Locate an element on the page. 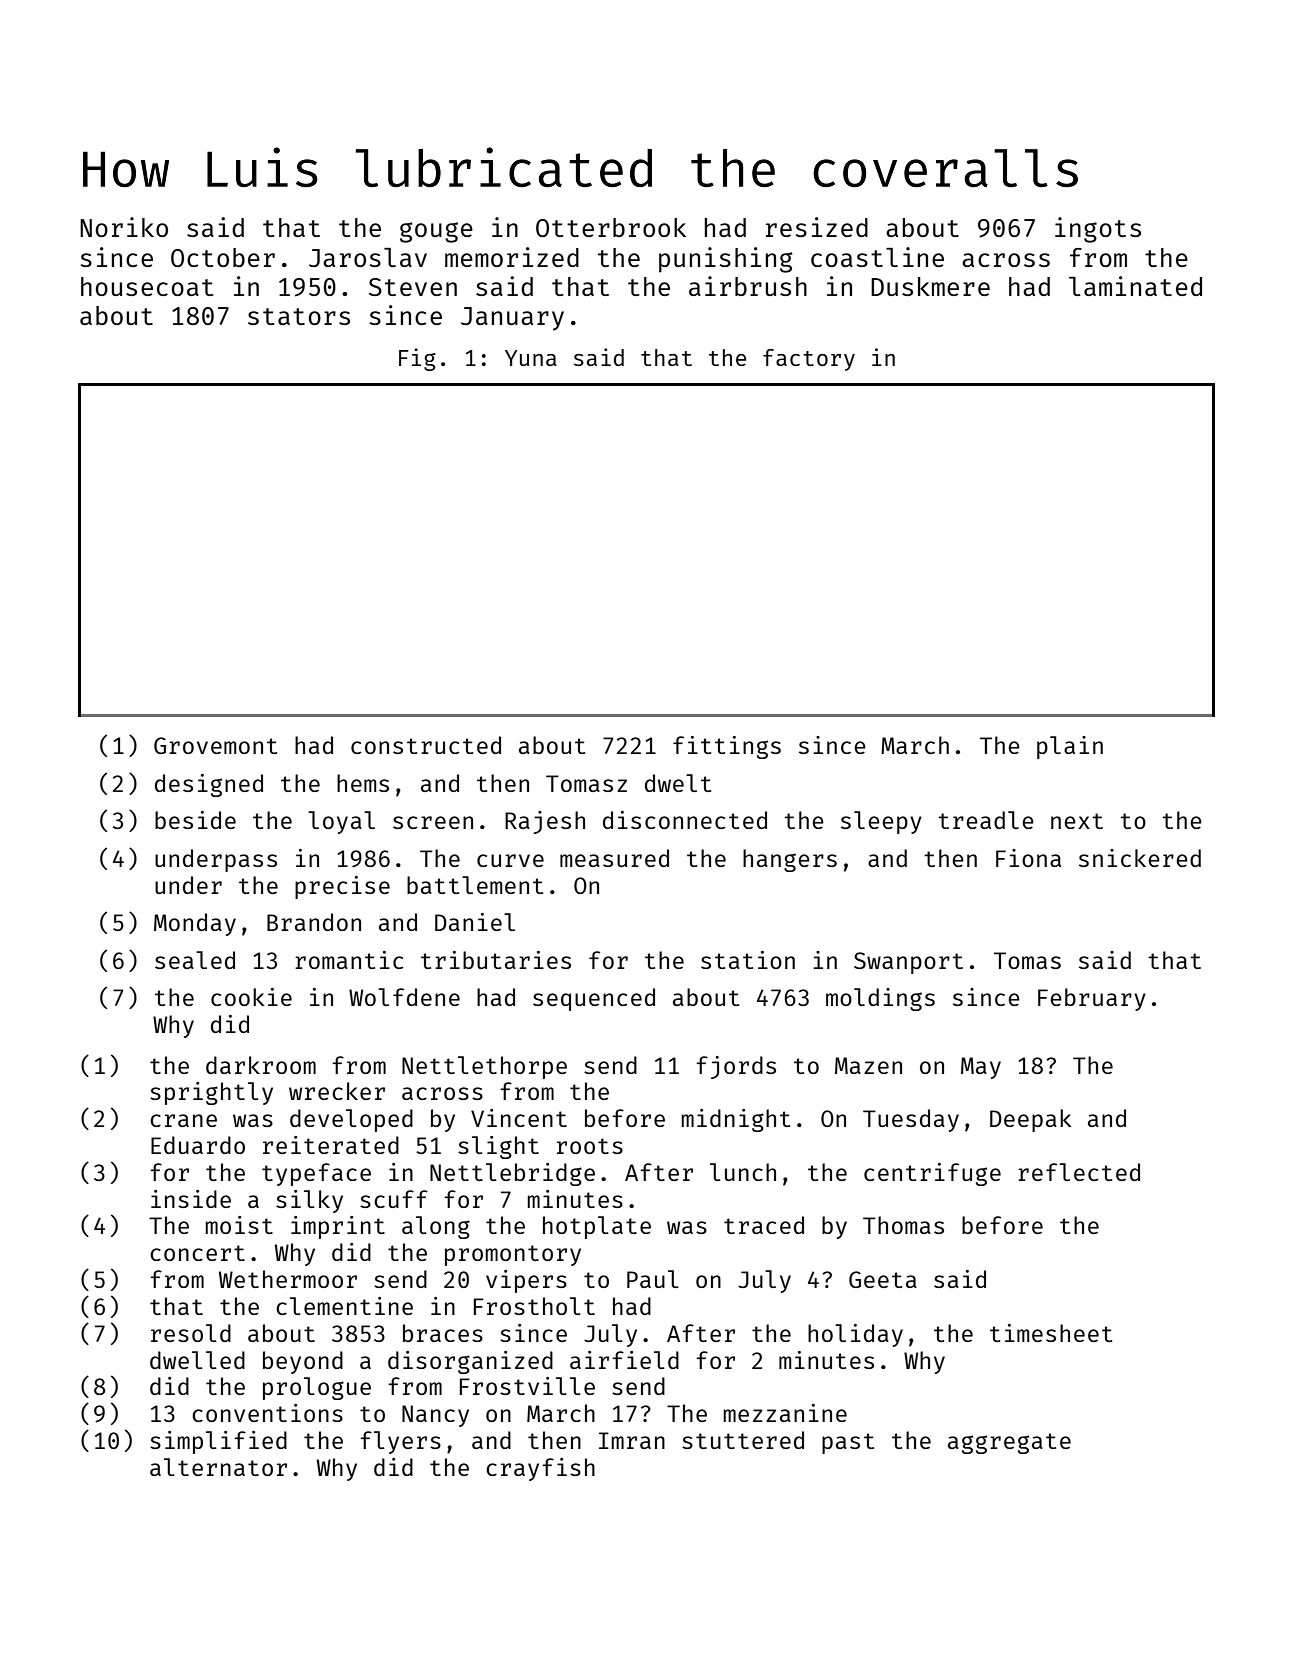 This document has width=1293, height=1673. gouge is located at coordinates (436, 232).
